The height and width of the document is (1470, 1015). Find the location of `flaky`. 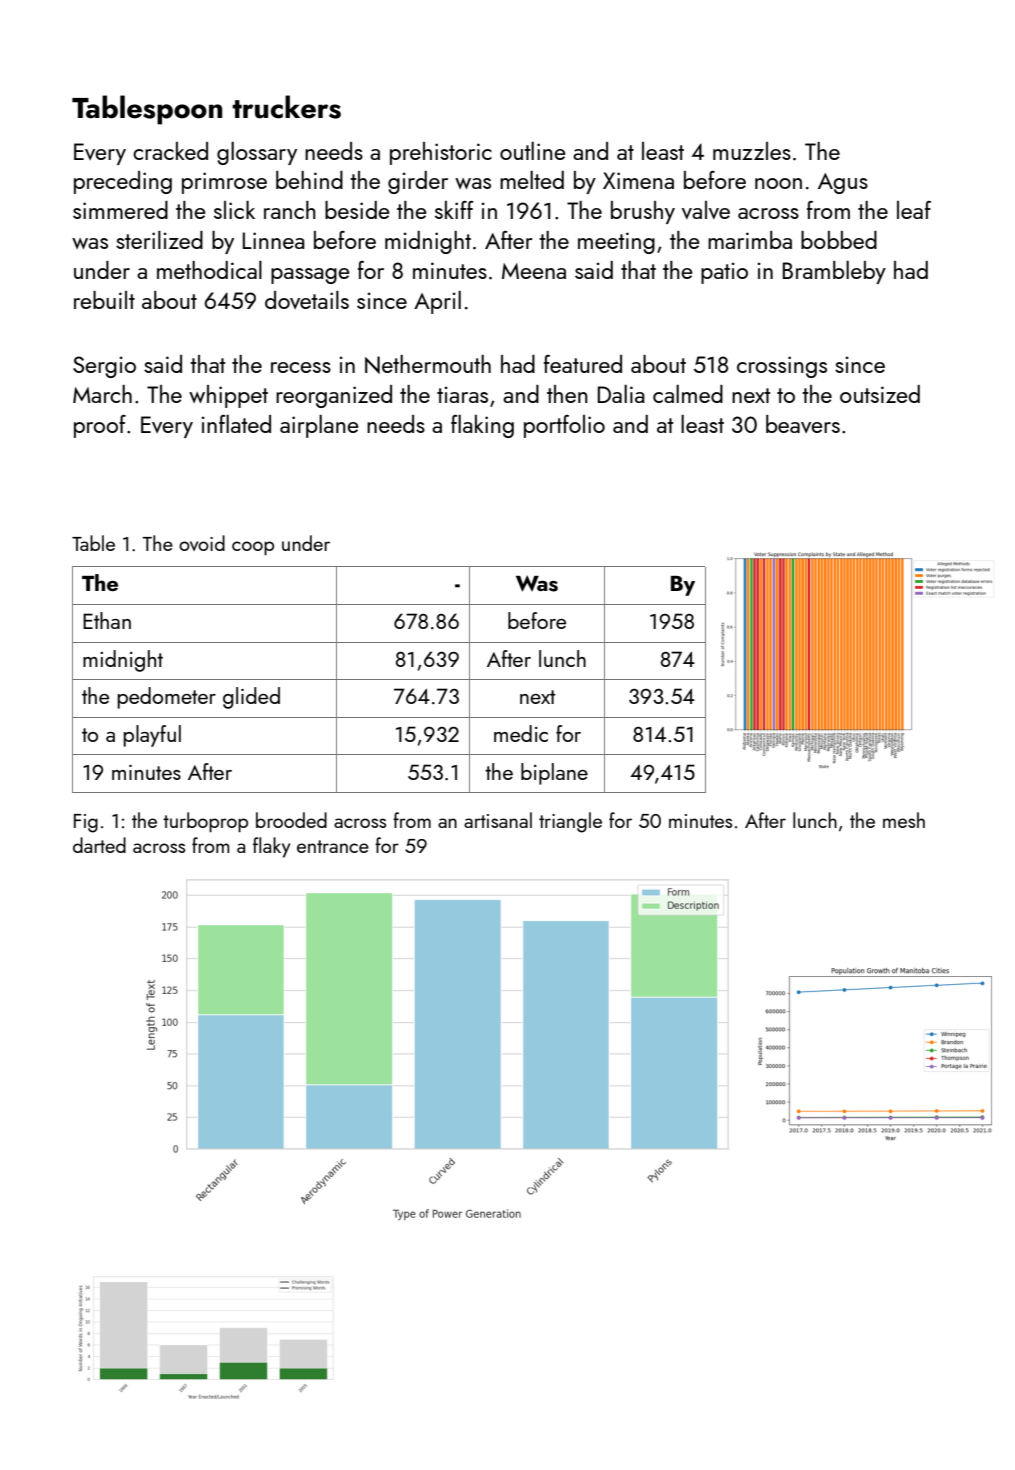

flaky is located at coordinates (271, 847).
